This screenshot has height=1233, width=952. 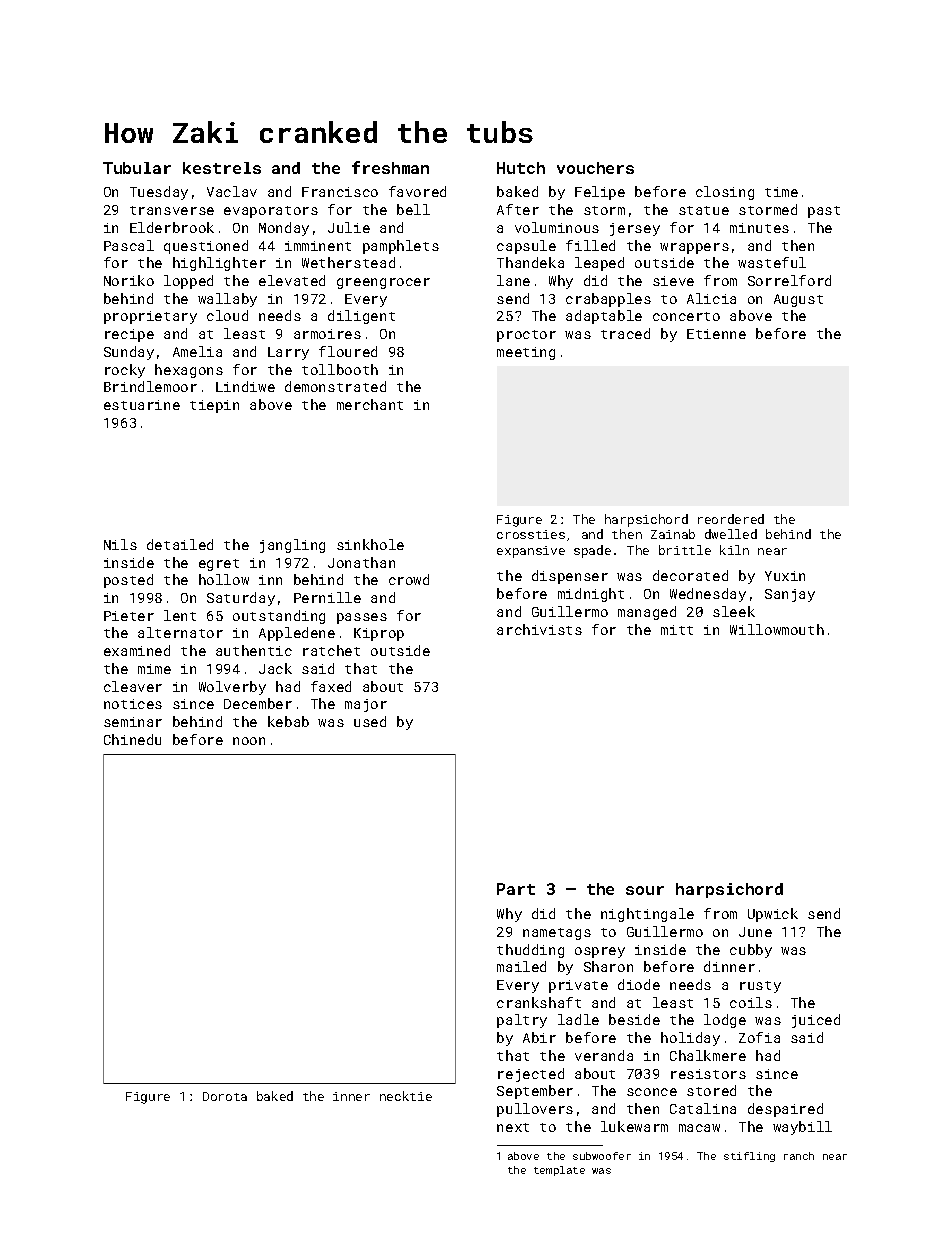 What do you see at coordinates (595, 168) in the screenshot?
I see `vouchers` at bounding box center [595, 168].
